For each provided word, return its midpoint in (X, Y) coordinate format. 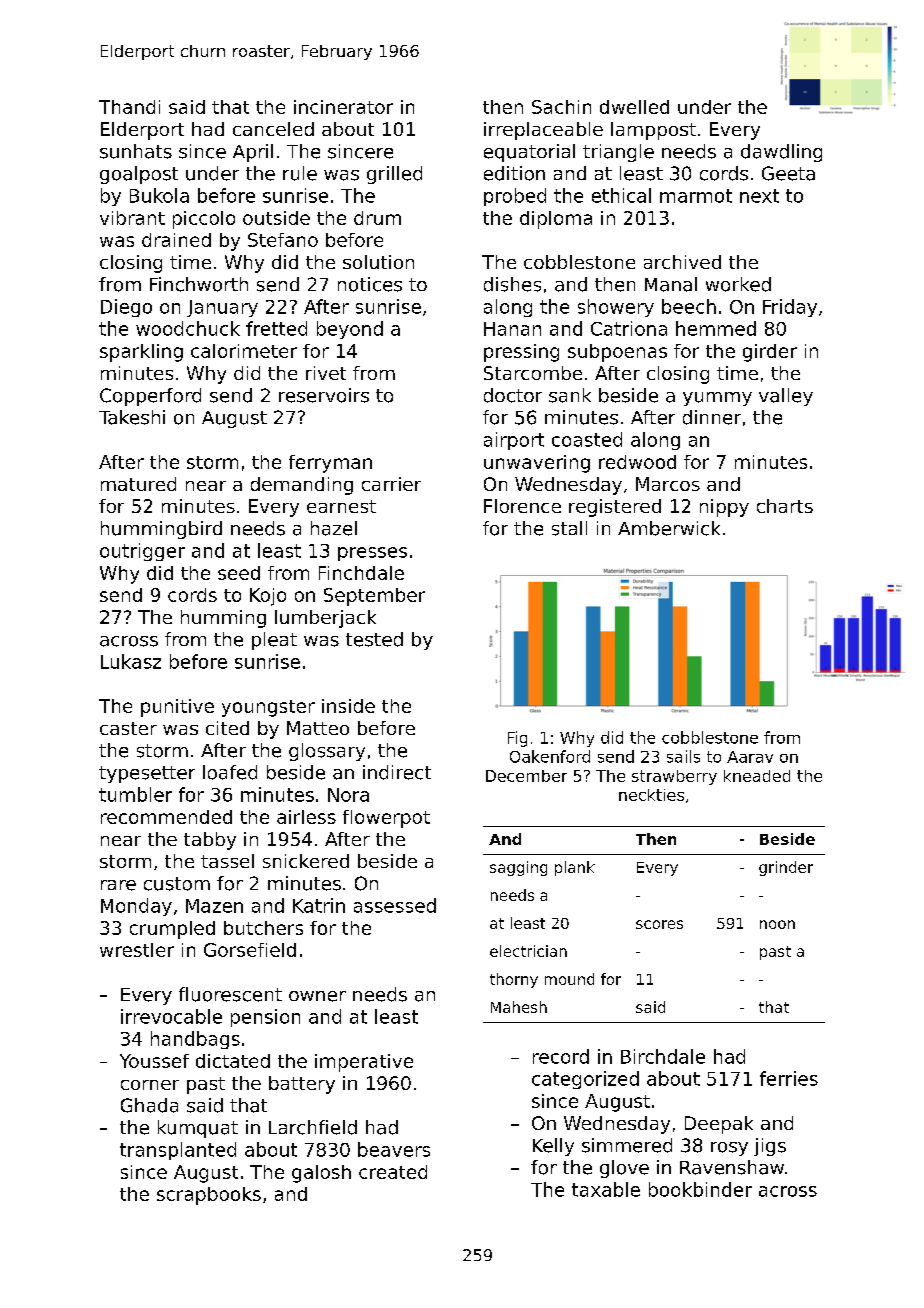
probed (515, 197)
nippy (724, 508)
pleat (274, 641)
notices (370, 284)
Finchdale (361, 573)
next (759, 196)
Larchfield (313, 1127)
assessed (395, 905)
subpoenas (617, 353)
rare (118, 885)
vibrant (132, 218)
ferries (789, 1078)
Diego (126, 308)
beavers (394, 1149)
